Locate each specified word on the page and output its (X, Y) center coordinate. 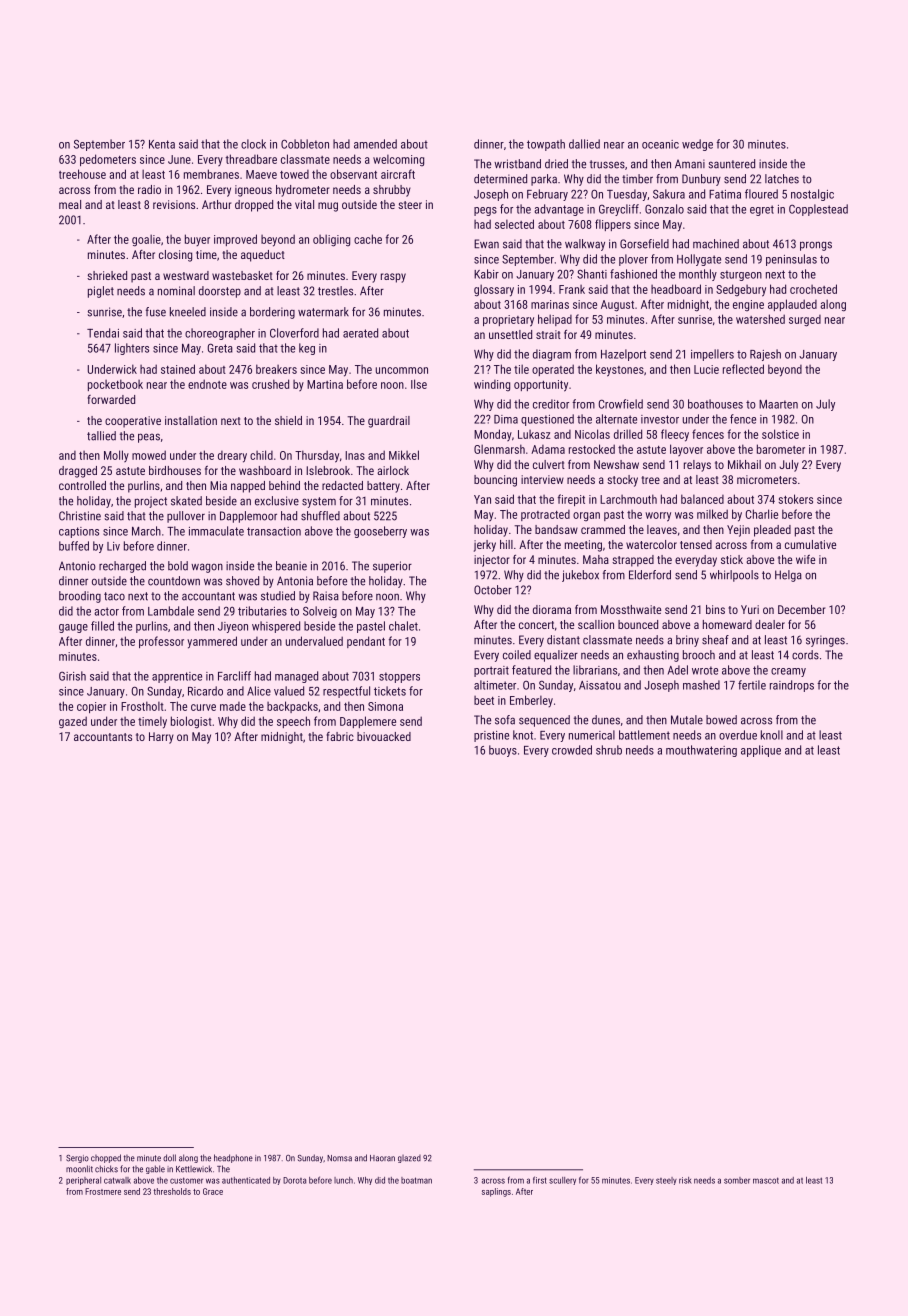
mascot (766, 1180)
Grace (213, 1191)
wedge (697, 145)
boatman (416, 1180)
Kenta (162, 144)
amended (375, 144)
